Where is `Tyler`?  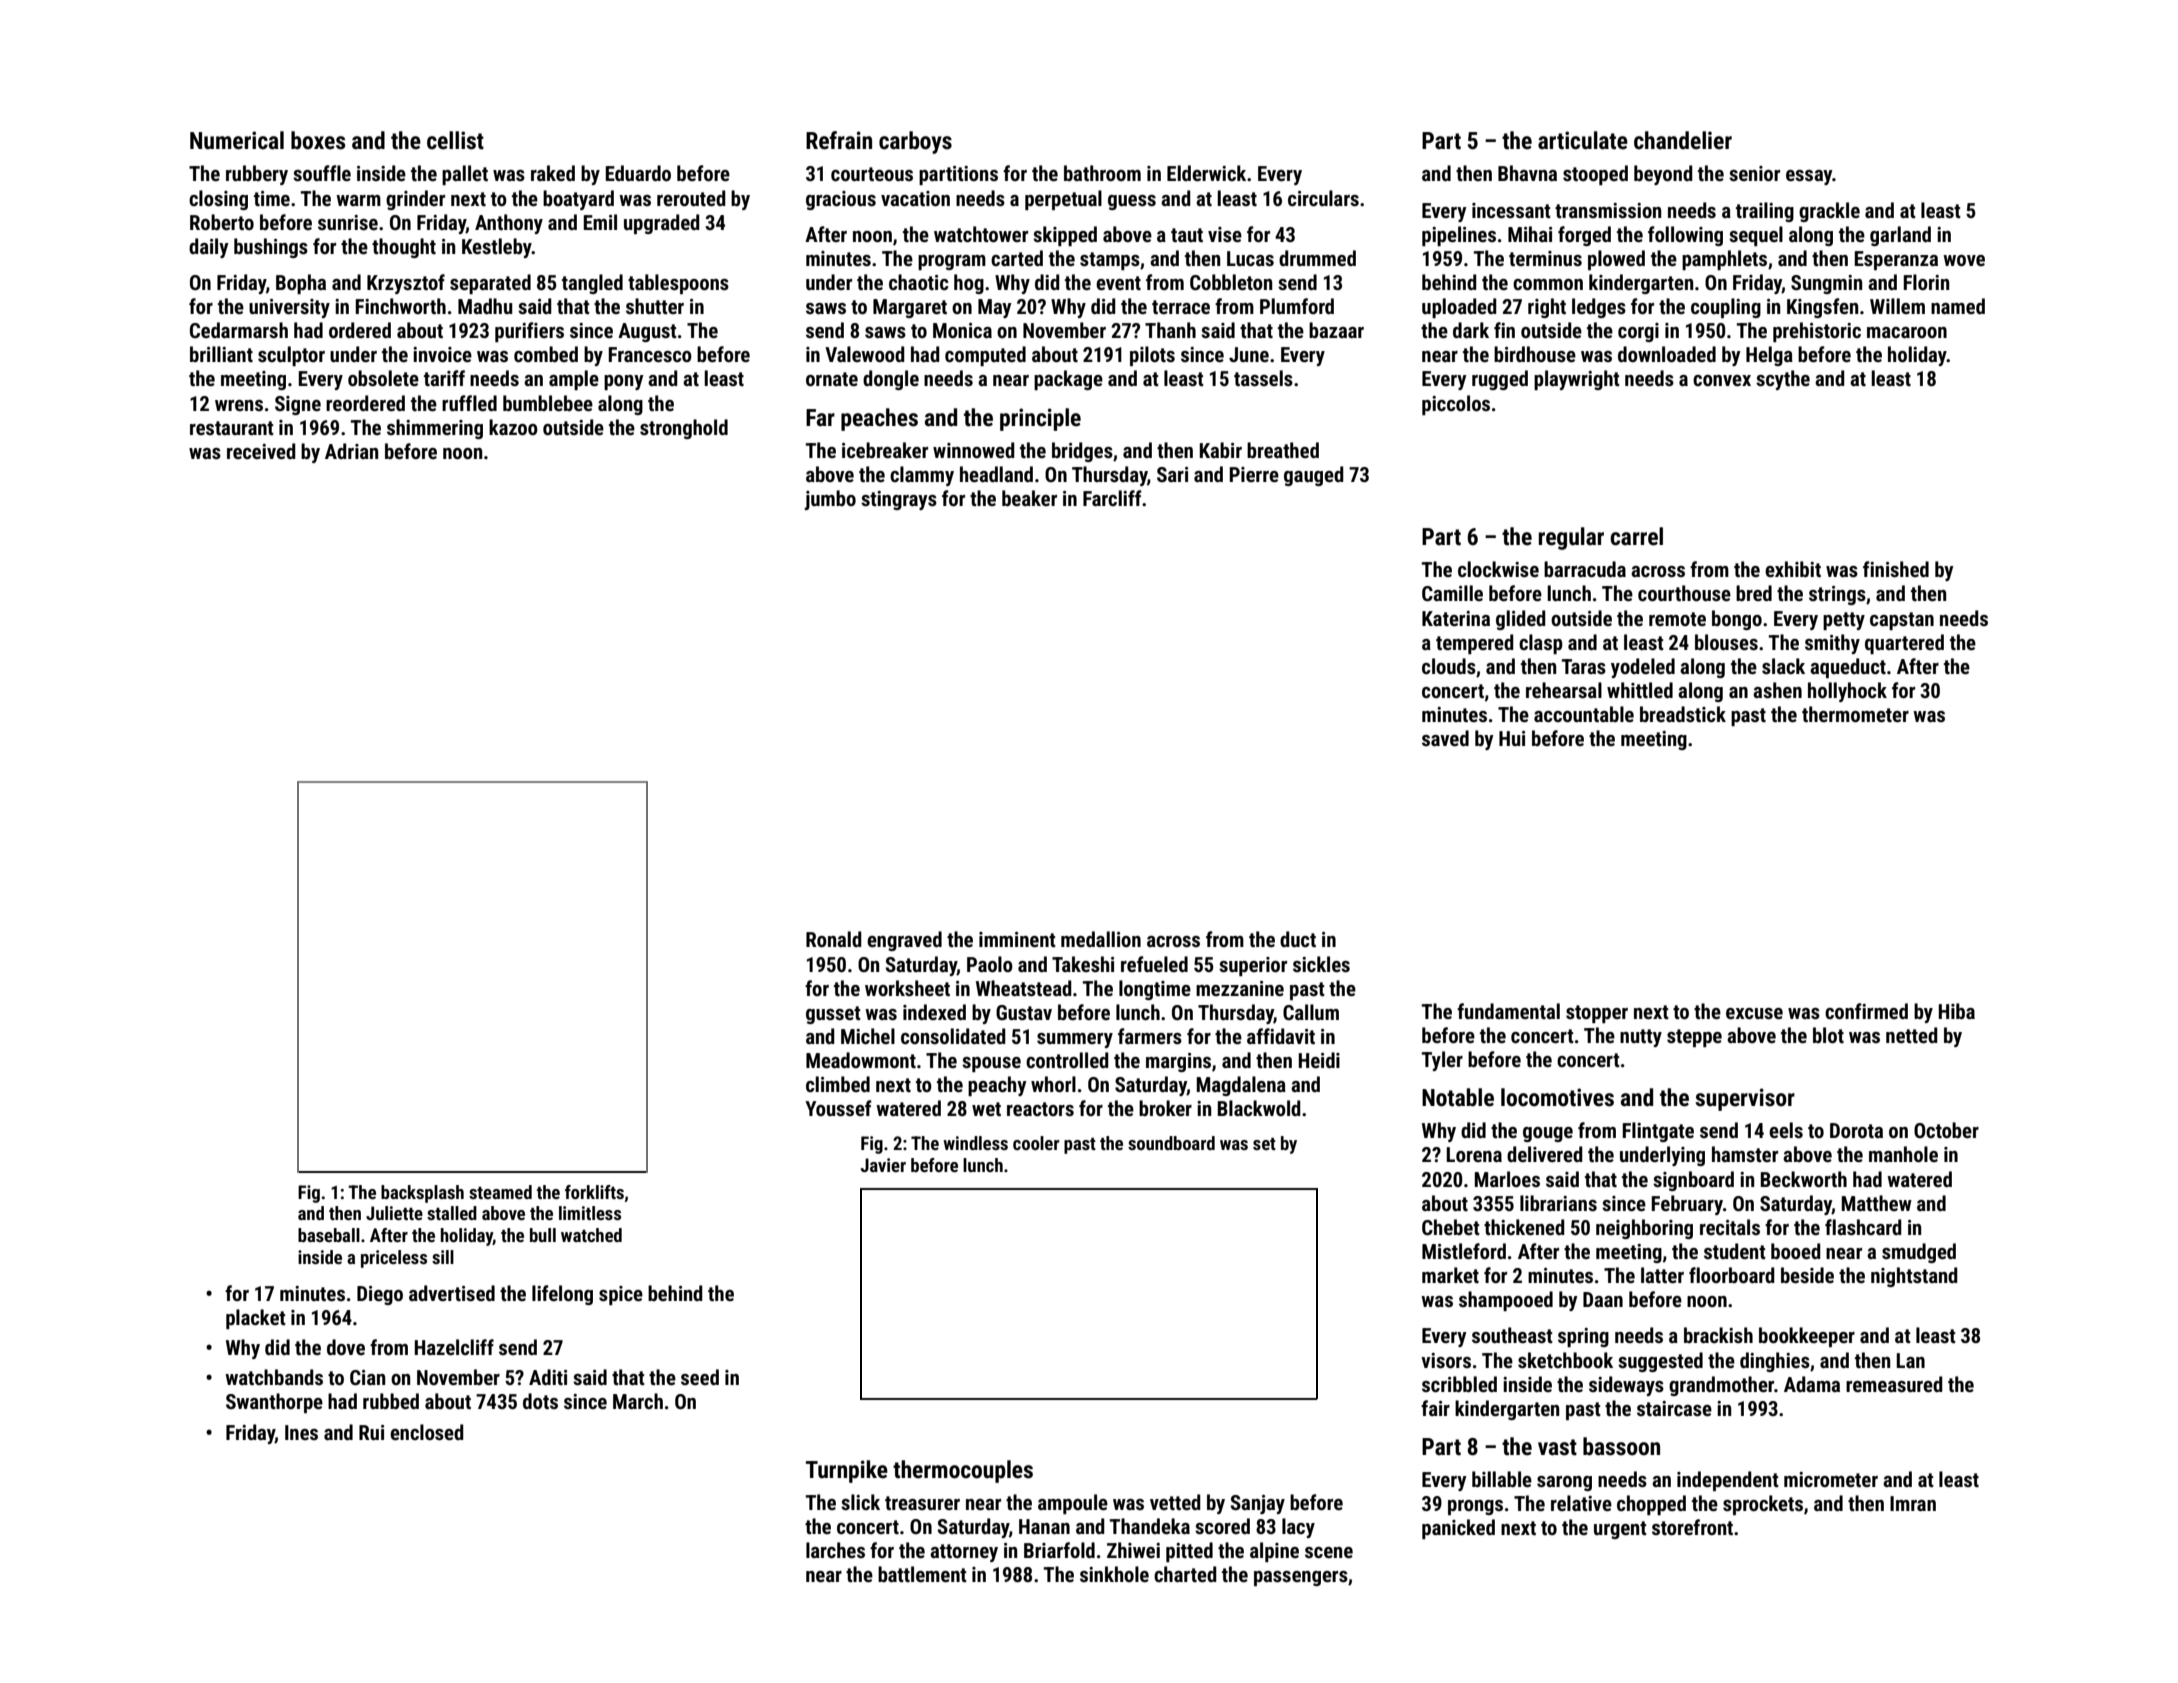 Tyler is located at coordinates (1442, 1061).
